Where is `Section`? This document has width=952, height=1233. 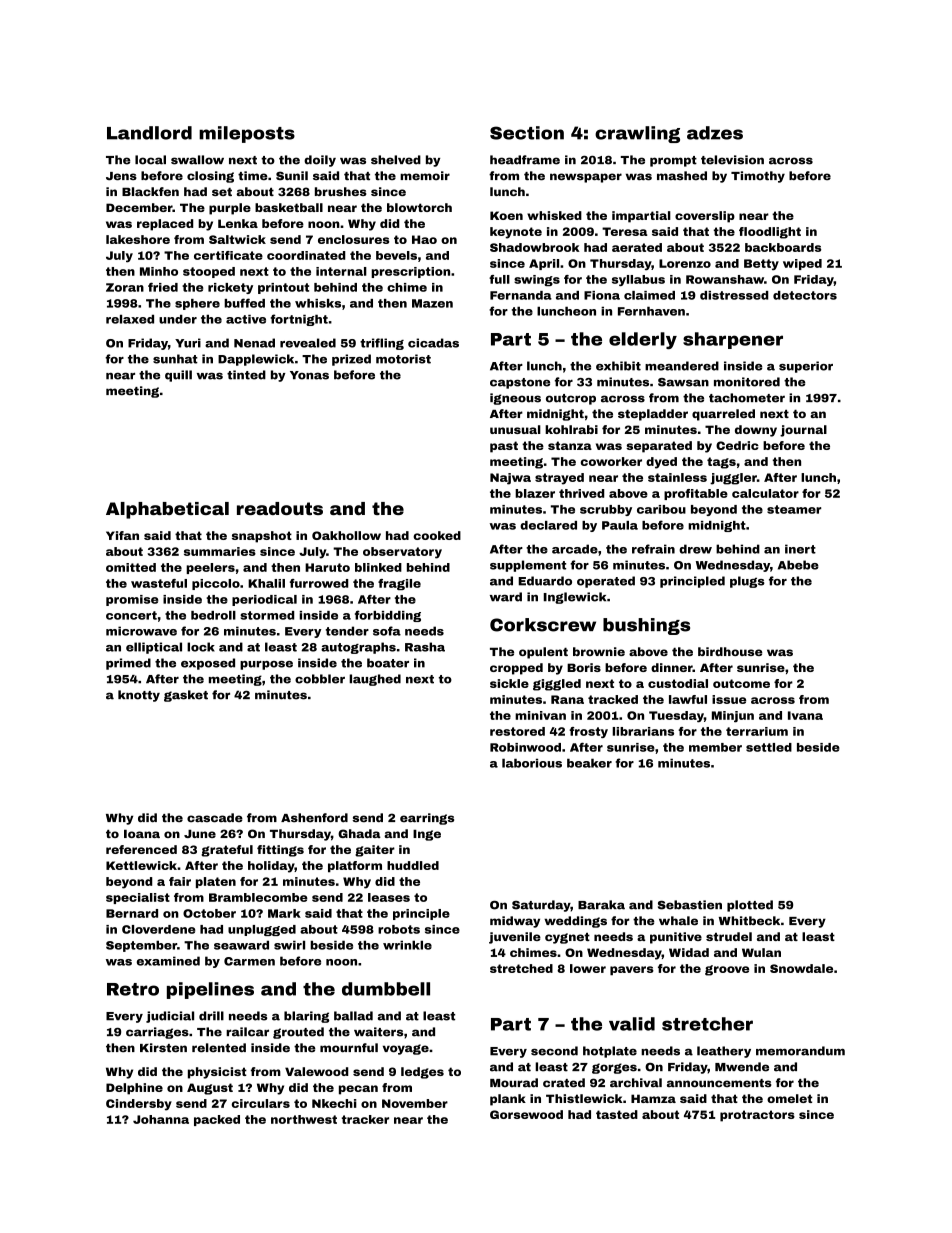
Section is located at coordinates (527, 133).
